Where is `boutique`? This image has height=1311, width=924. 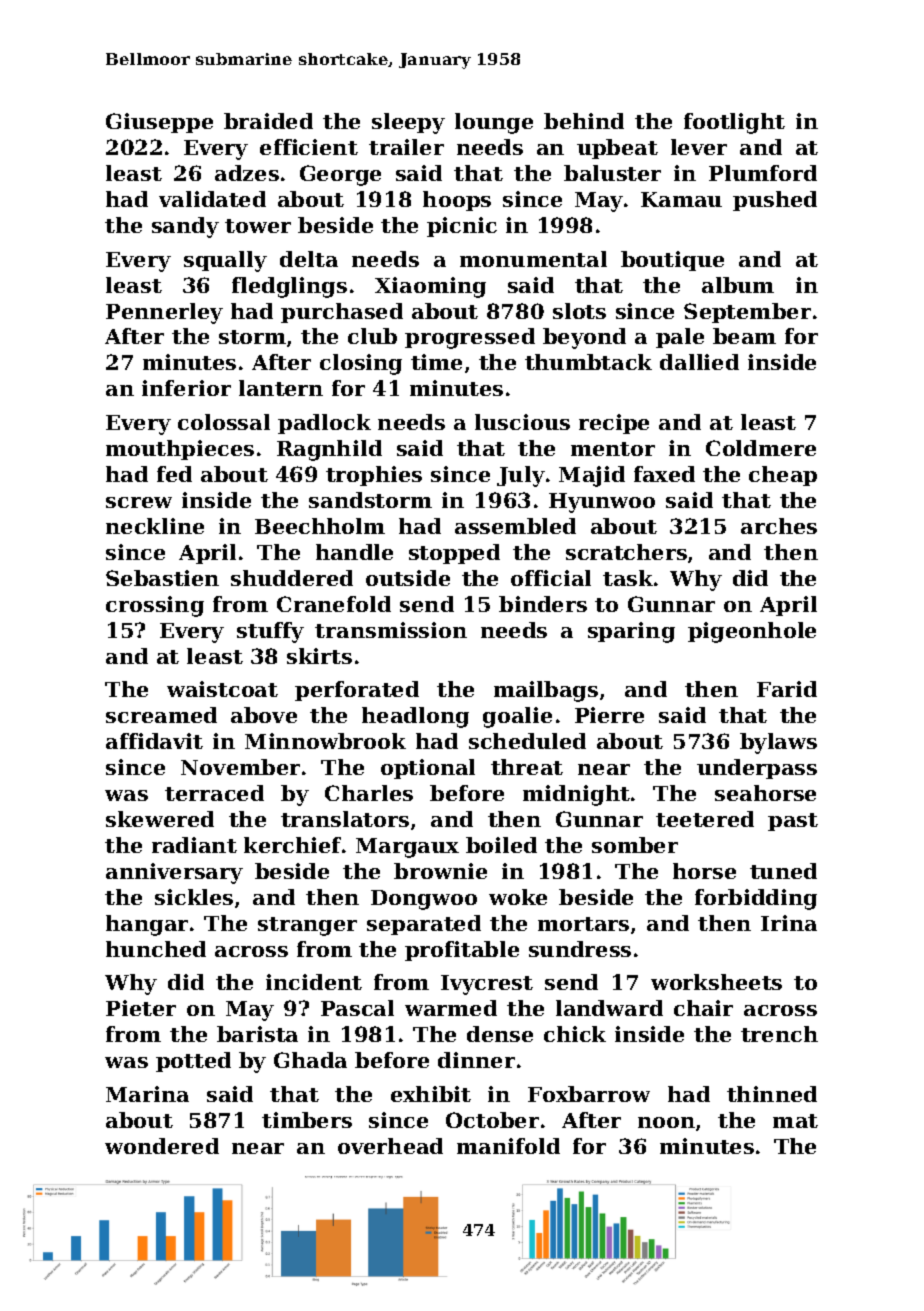 boutique is located at coordinates (672, 261).
